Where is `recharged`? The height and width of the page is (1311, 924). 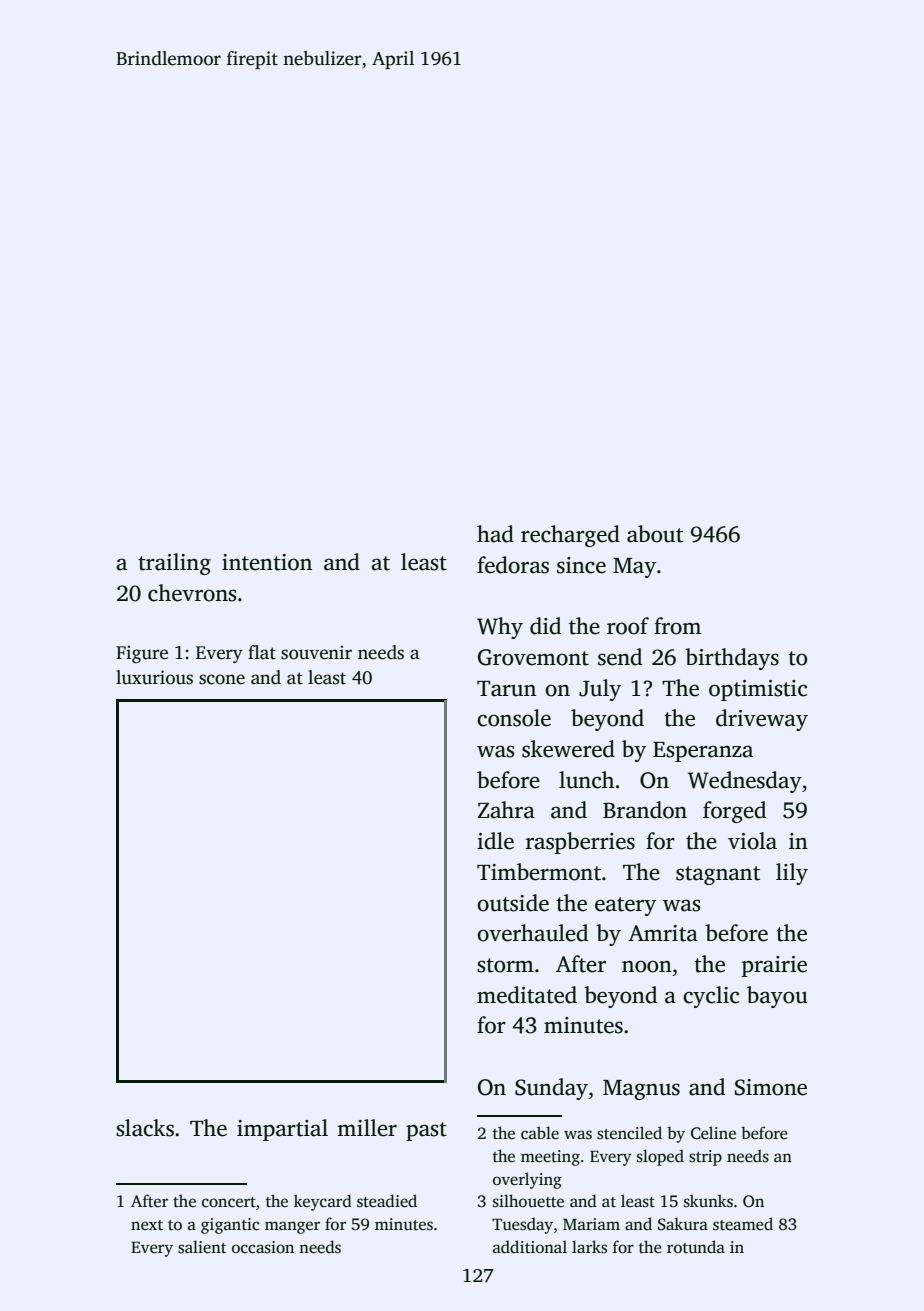 recharged is located at coordinates (570, 536).
